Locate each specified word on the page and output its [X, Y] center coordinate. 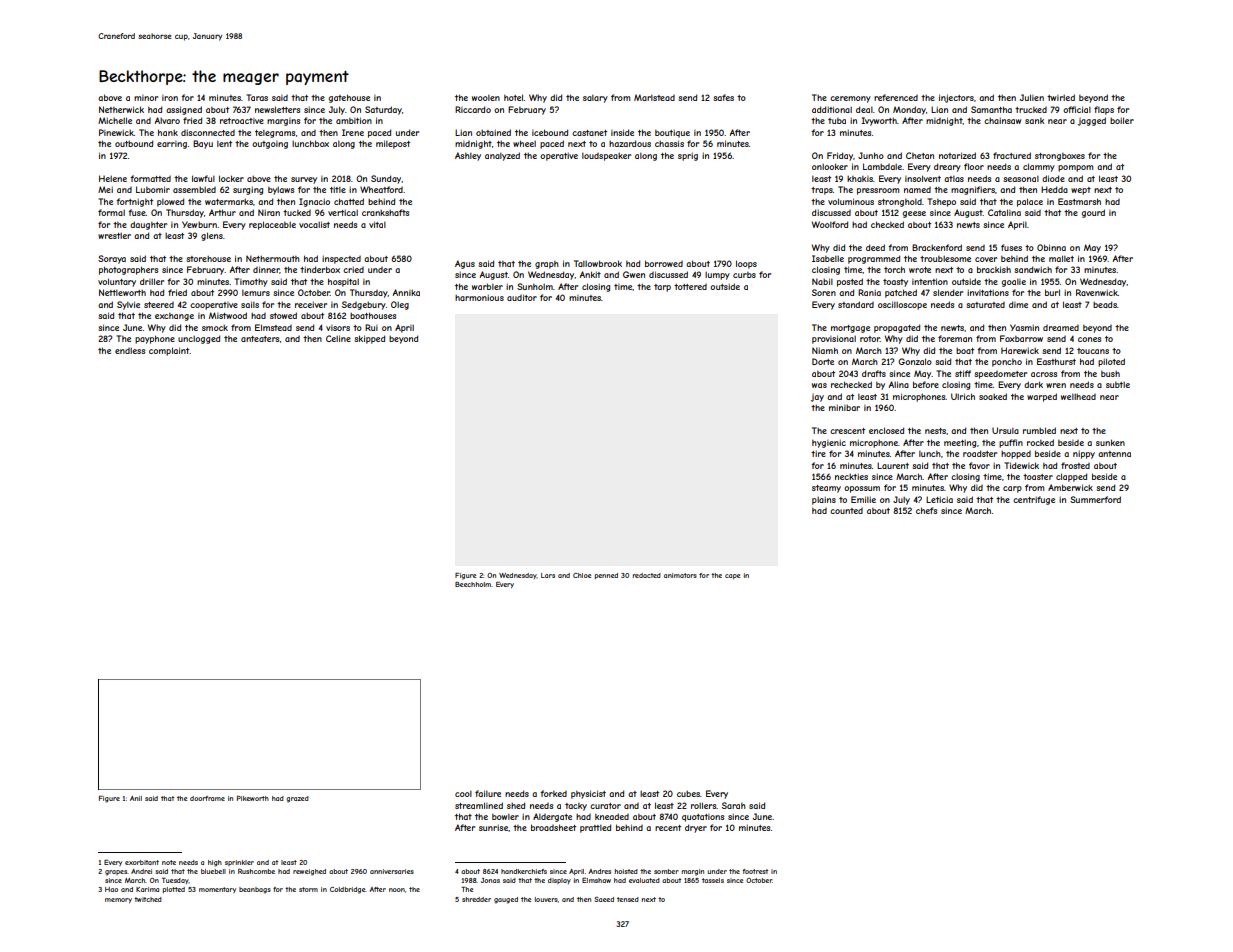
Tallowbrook [598, 263]
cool [463, 794]
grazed [297, 799]
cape [732, 576]
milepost [393, 144]
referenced [896, 97]
